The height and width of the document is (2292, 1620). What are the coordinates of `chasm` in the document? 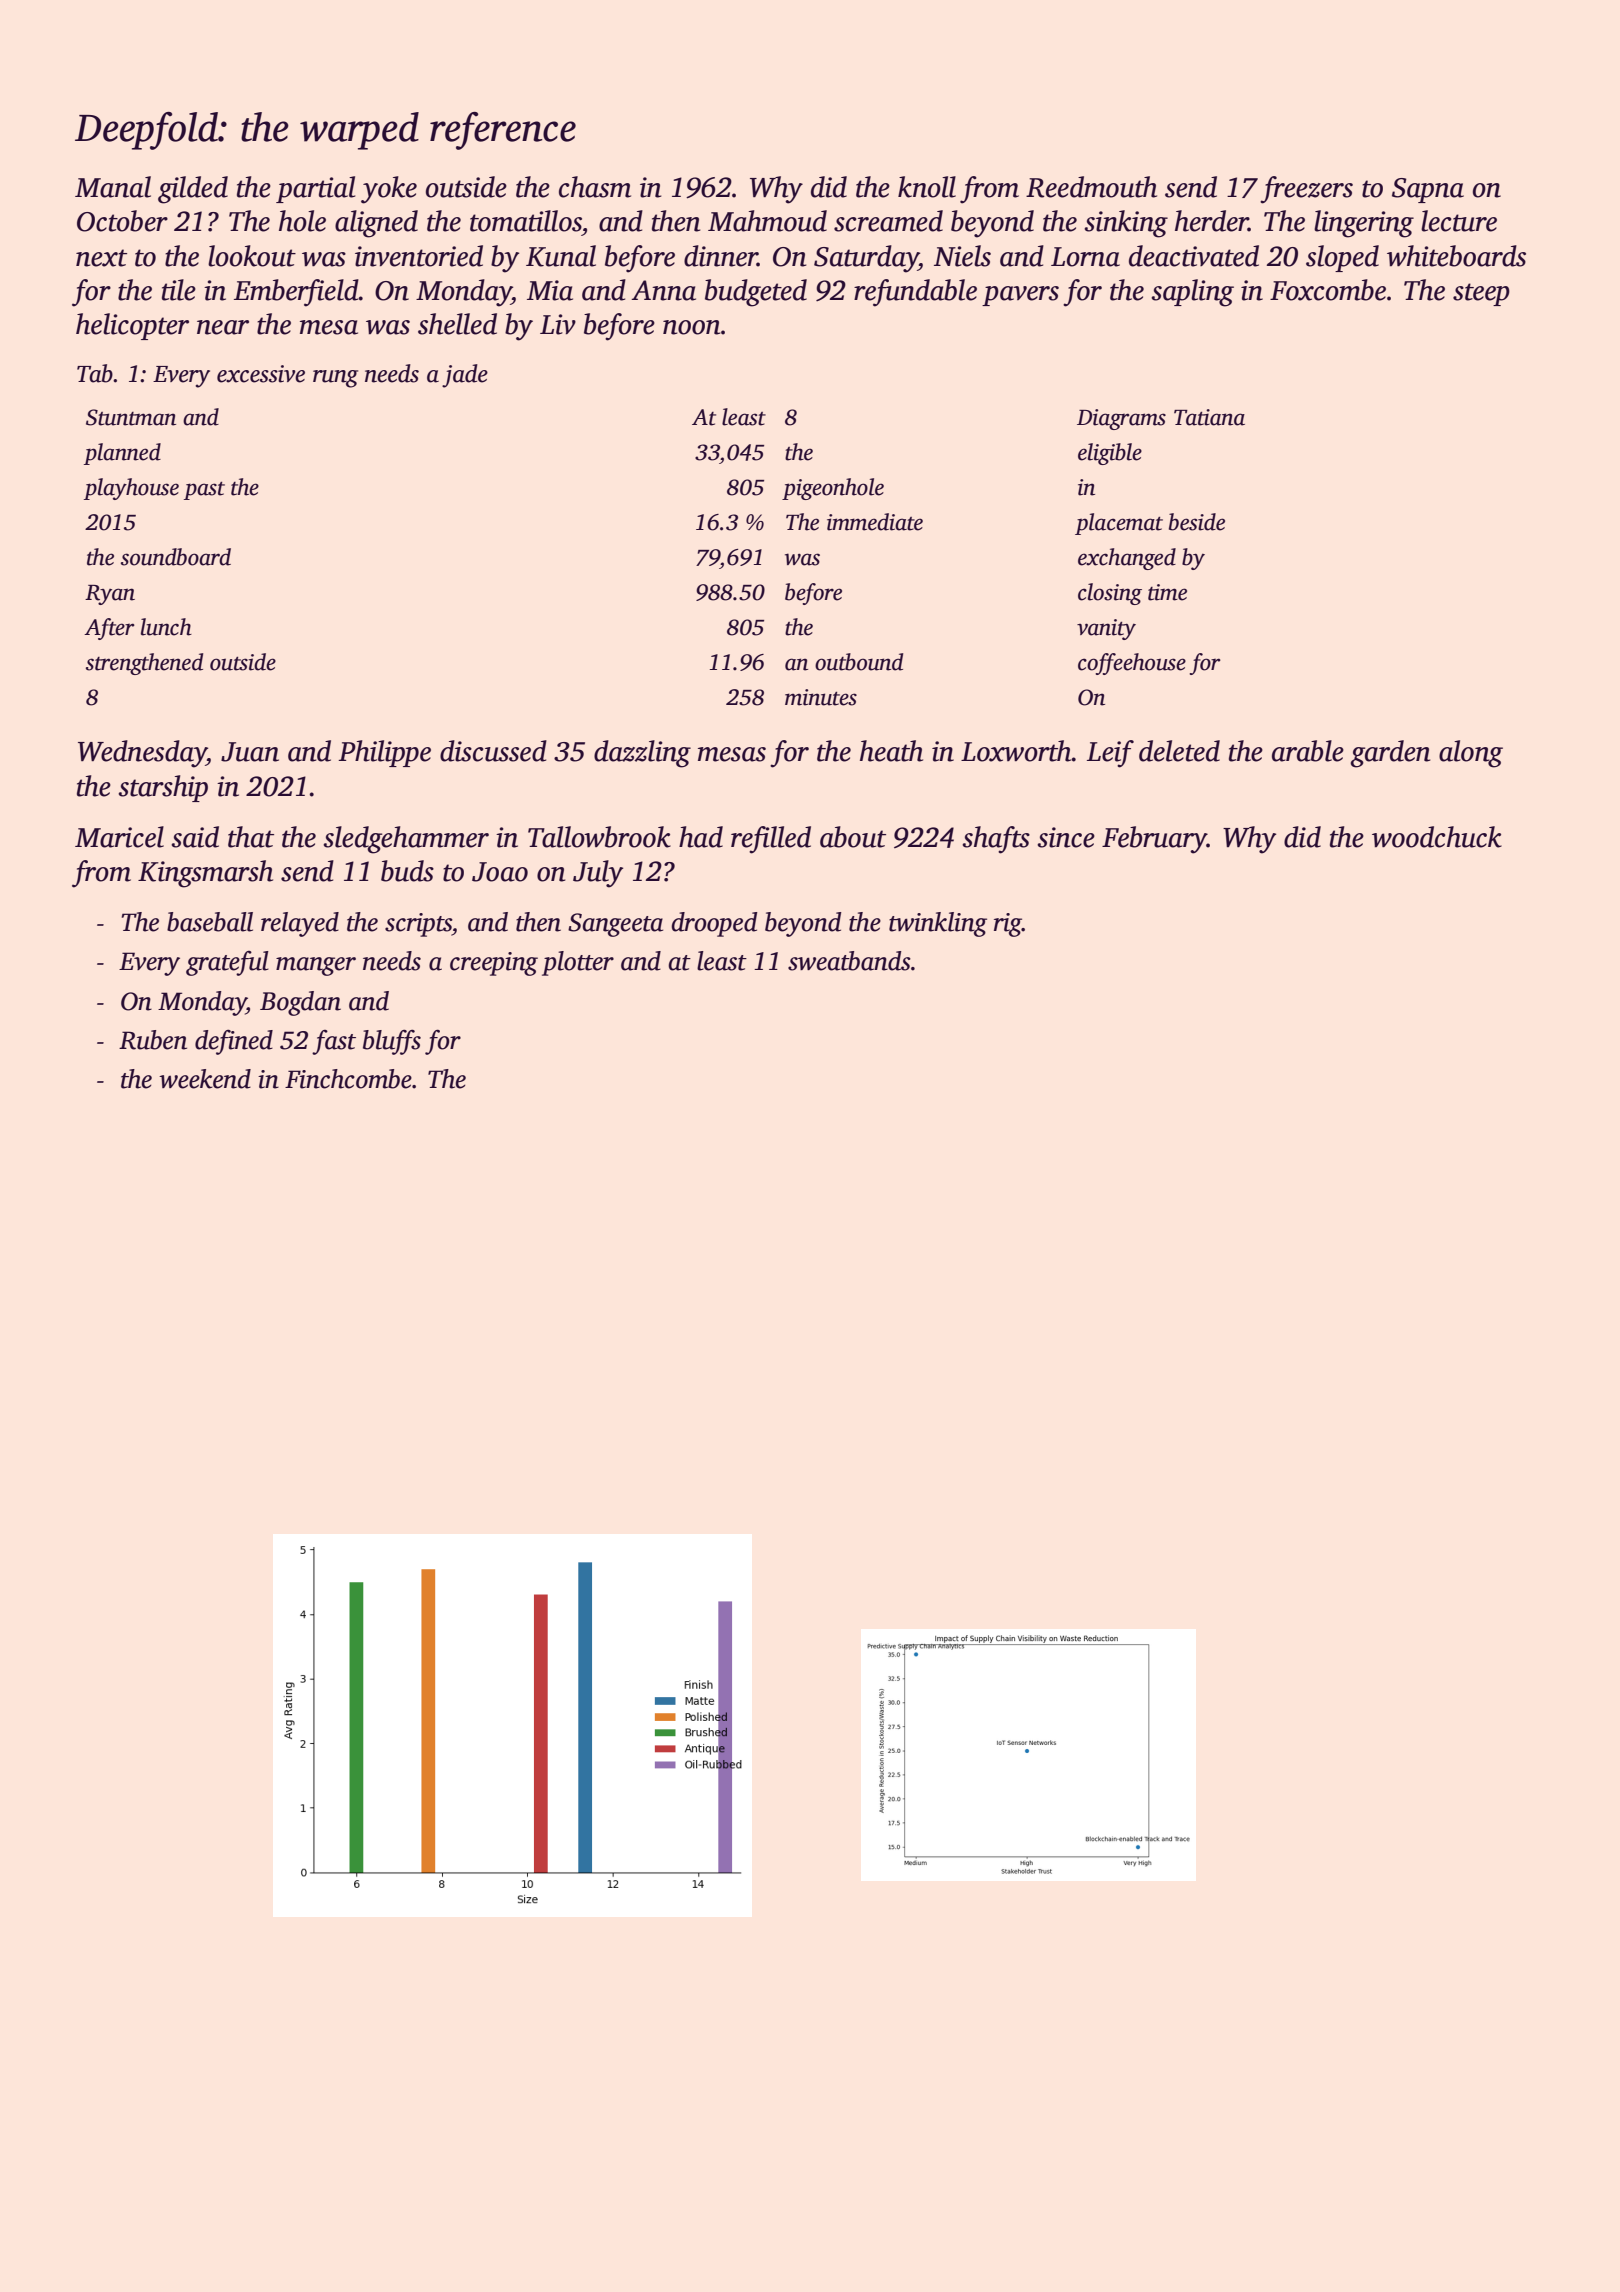 It's located at (595, 187).
